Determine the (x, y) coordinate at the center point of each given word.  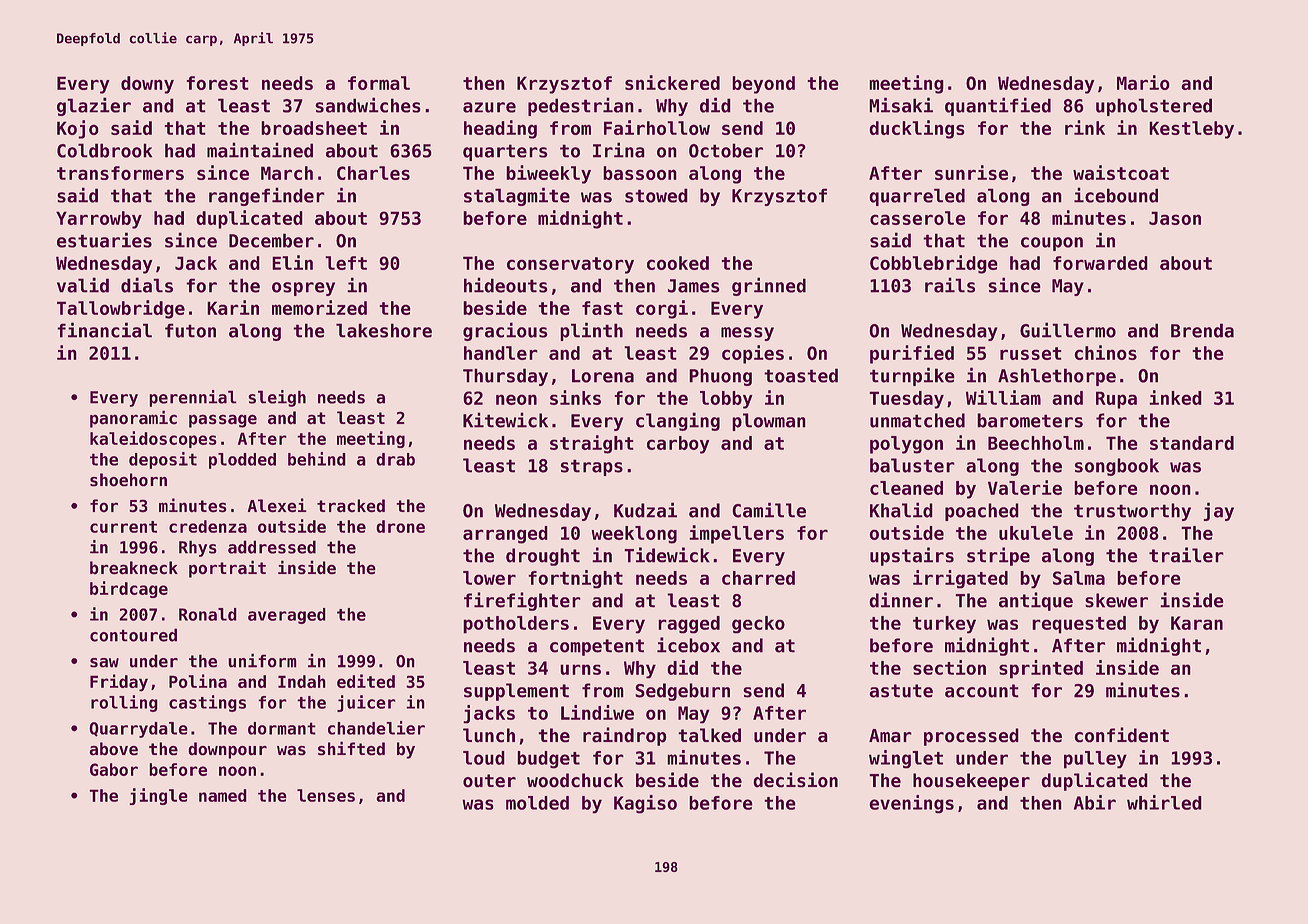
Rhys (198, 548)
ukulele (1036, 533)
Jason (1175, 218)
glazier (94, 106)
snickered (672, 82)
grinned (769, 286)
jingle (158, 796)
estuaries (104, 240)
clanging (678, 421)
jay (1219, 511)
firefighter (522, 601)
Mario (1143, 82)
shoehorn (128, 479)
